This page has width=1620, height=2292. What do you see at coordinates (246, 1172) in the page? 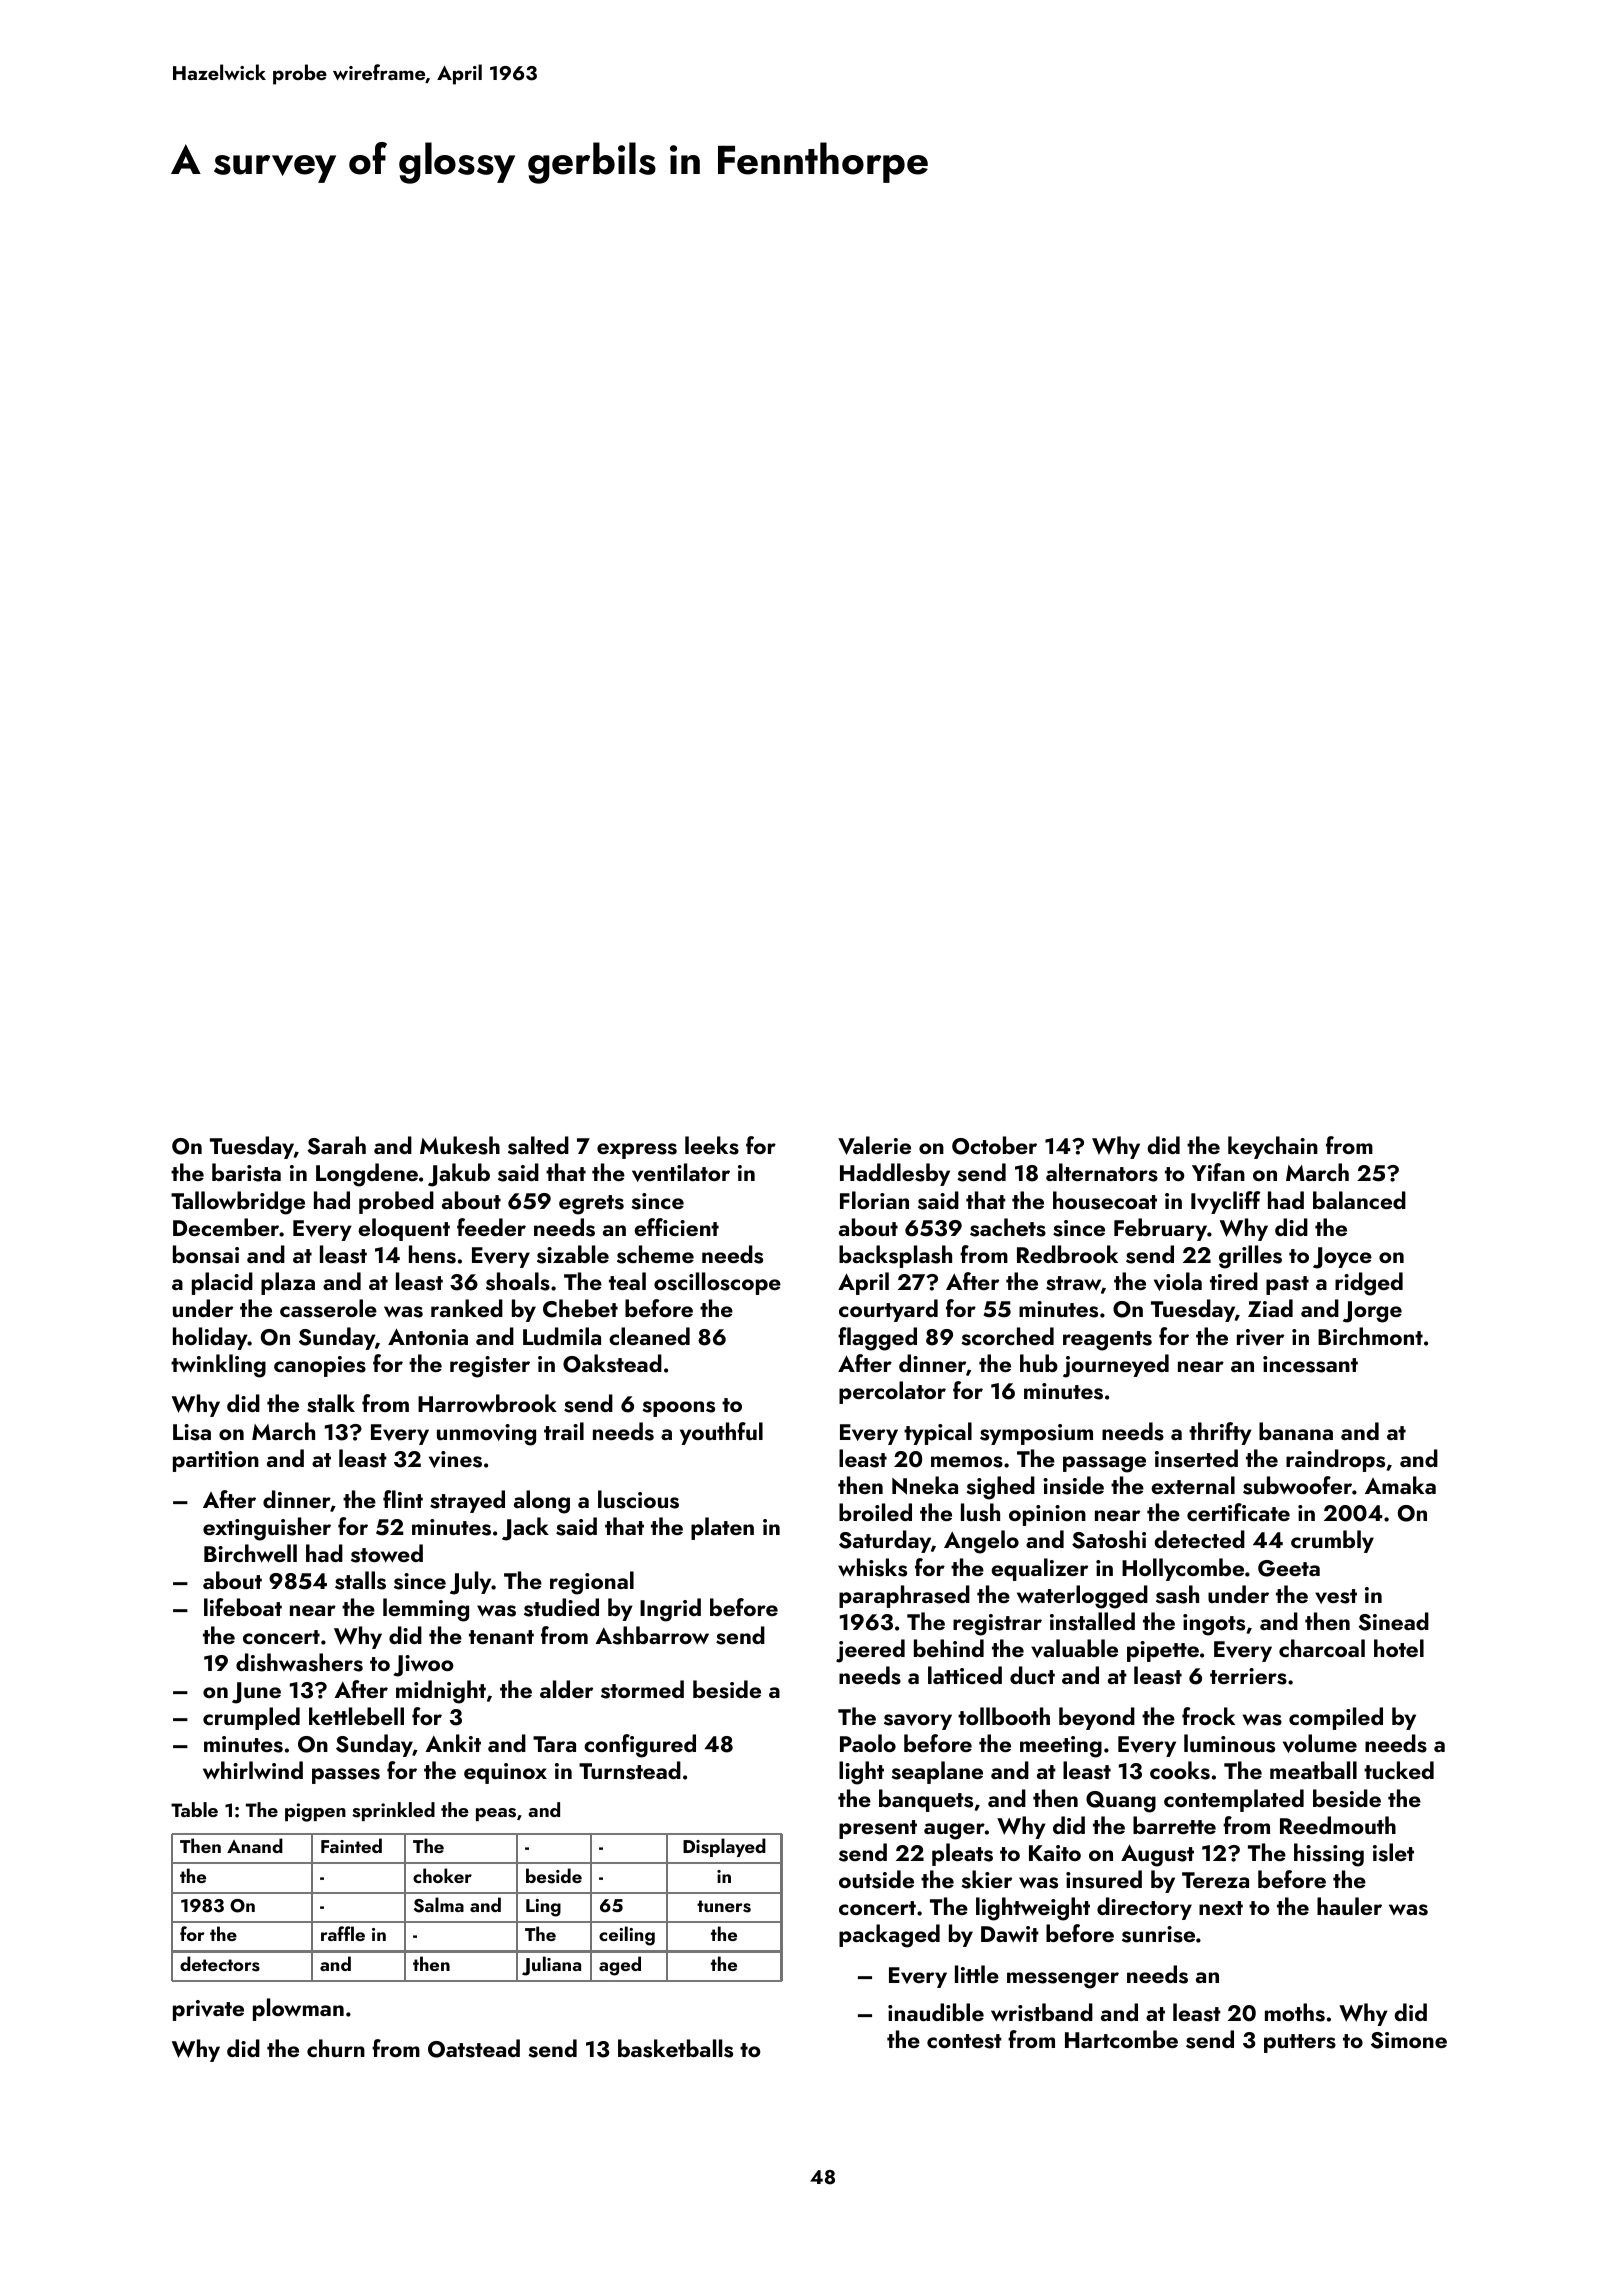
I see `barista` at bounding box center [246, 1172].
